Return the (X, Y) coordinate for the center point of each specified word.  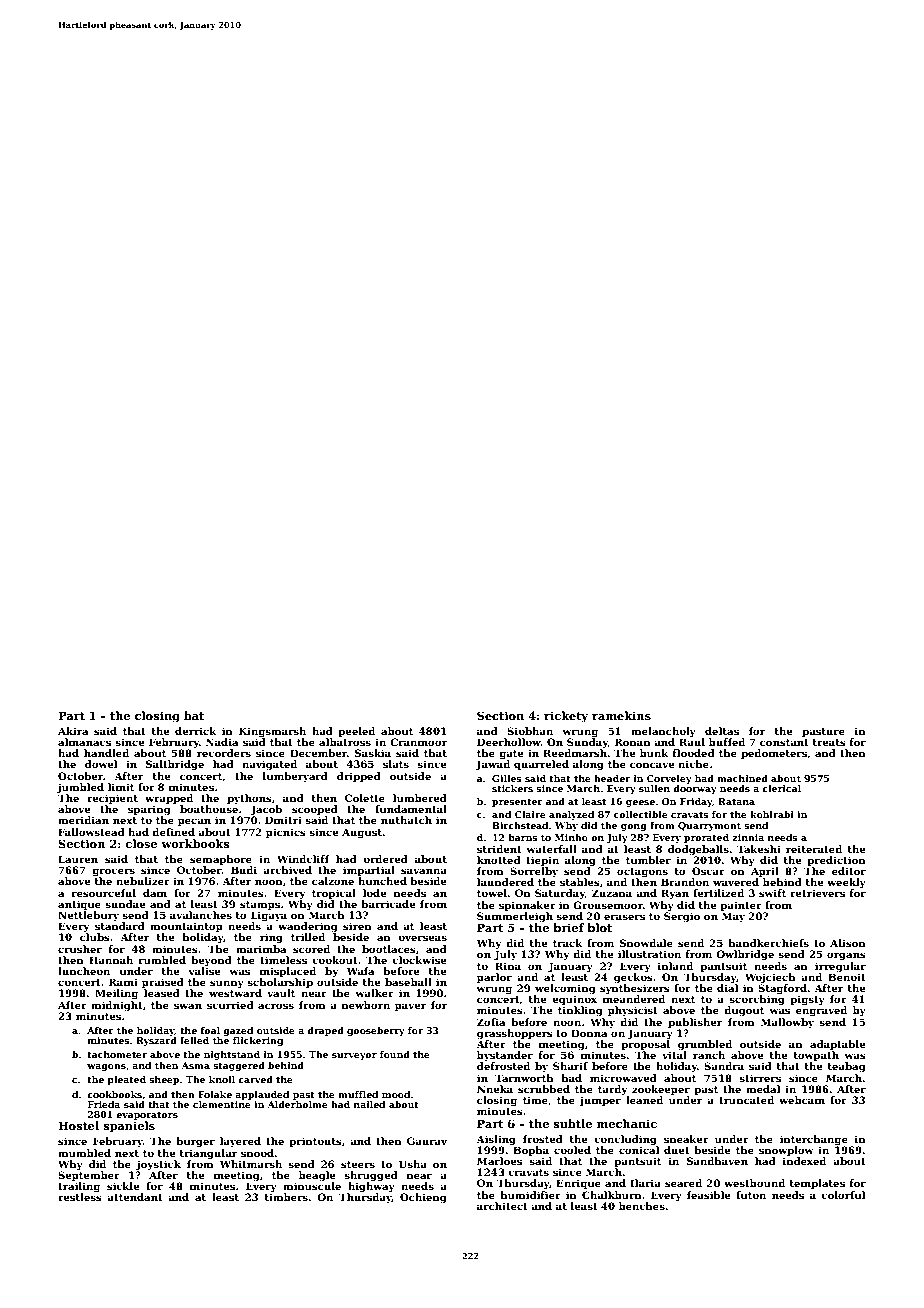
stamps (260, 905)
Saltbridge (175, 765)
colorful (843, 1195)
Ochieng (423, 1198)
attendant (135, 1197)
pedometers (774, 754)
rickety (566, 717)
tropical (334, 894)
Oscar (708, 871)
